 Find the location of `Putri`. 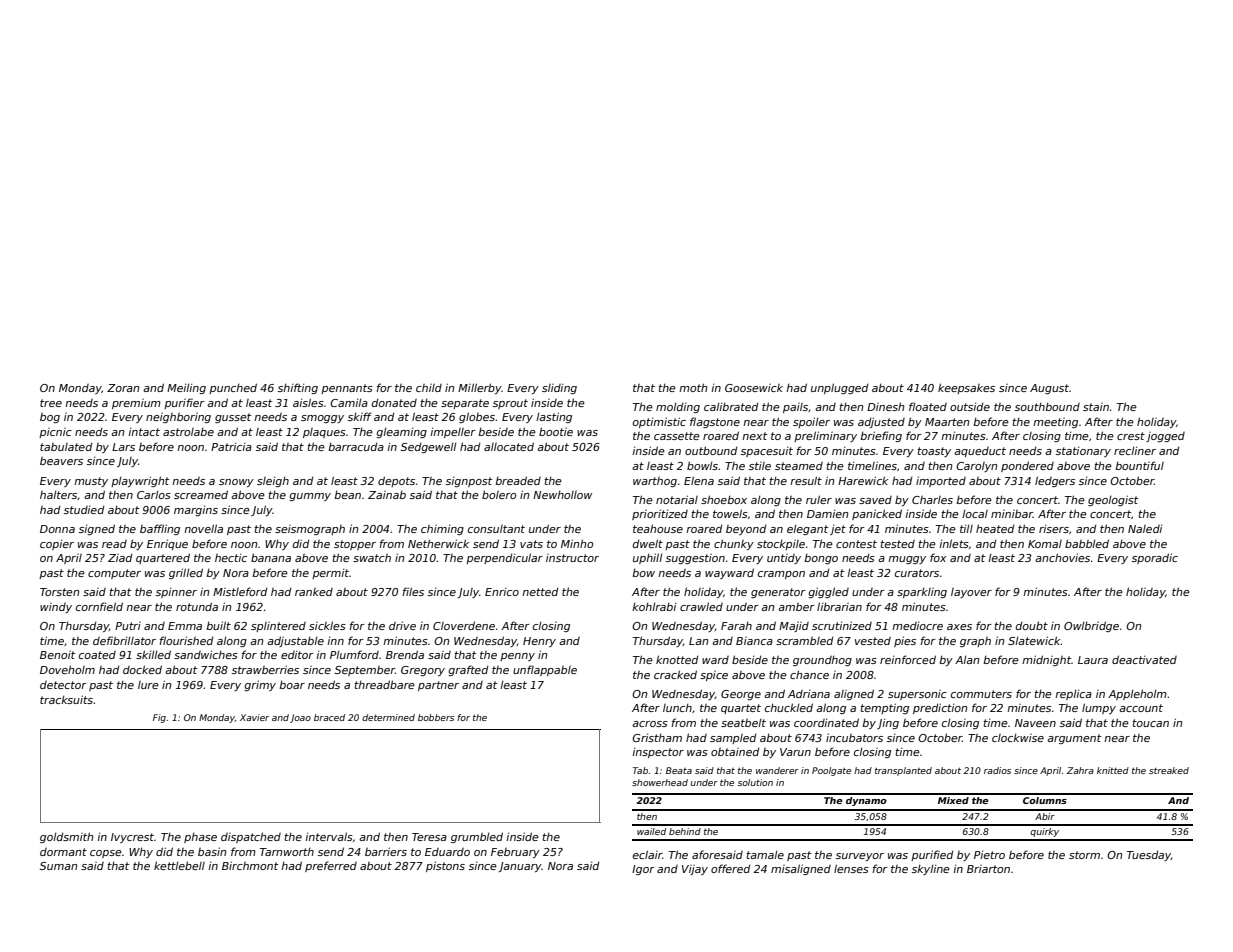

Putri is located at coordinates (128, 626).
